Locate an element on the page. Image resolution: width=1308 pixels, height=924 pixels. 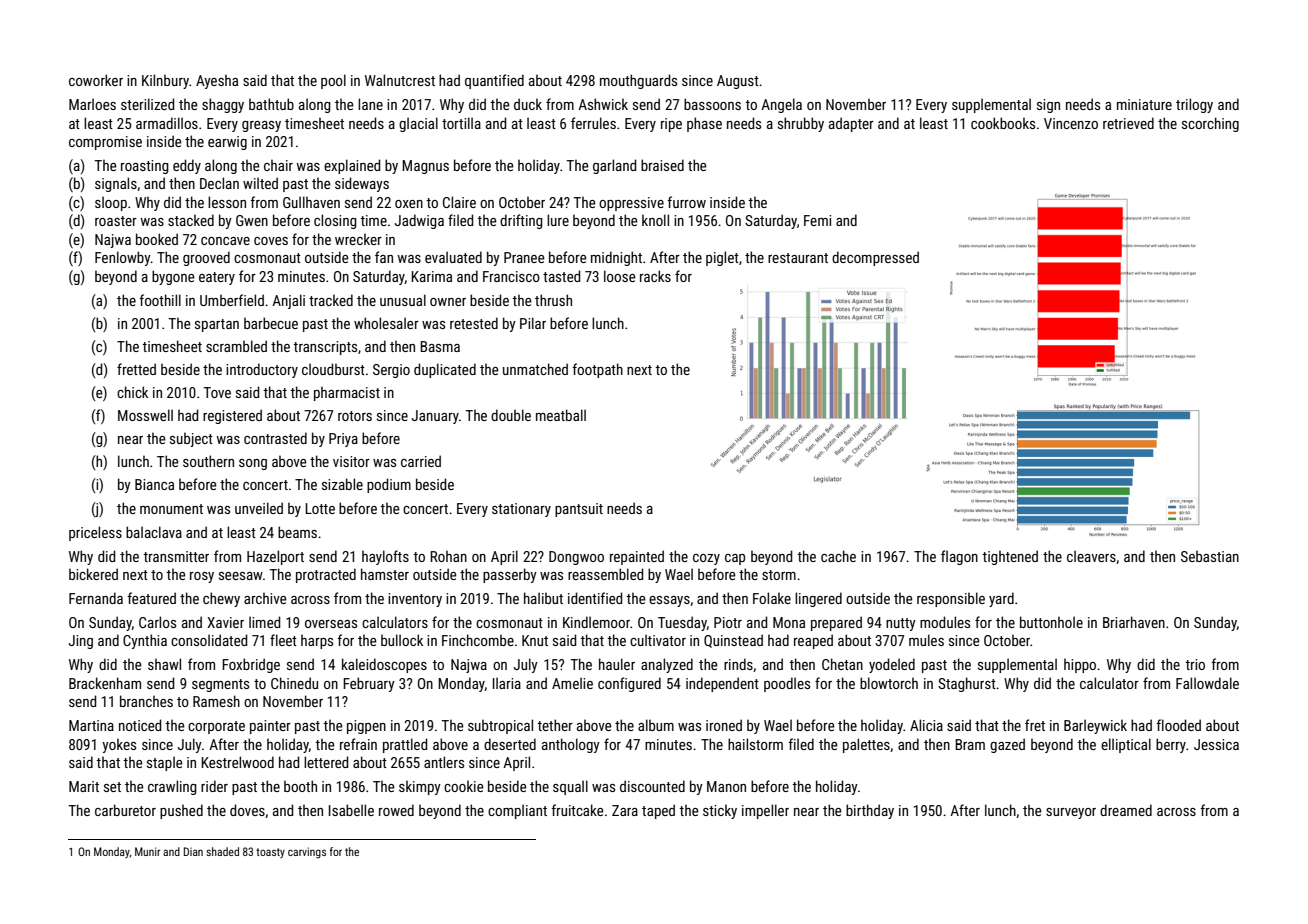
cleavers is located at coordinates (1091, 556).
